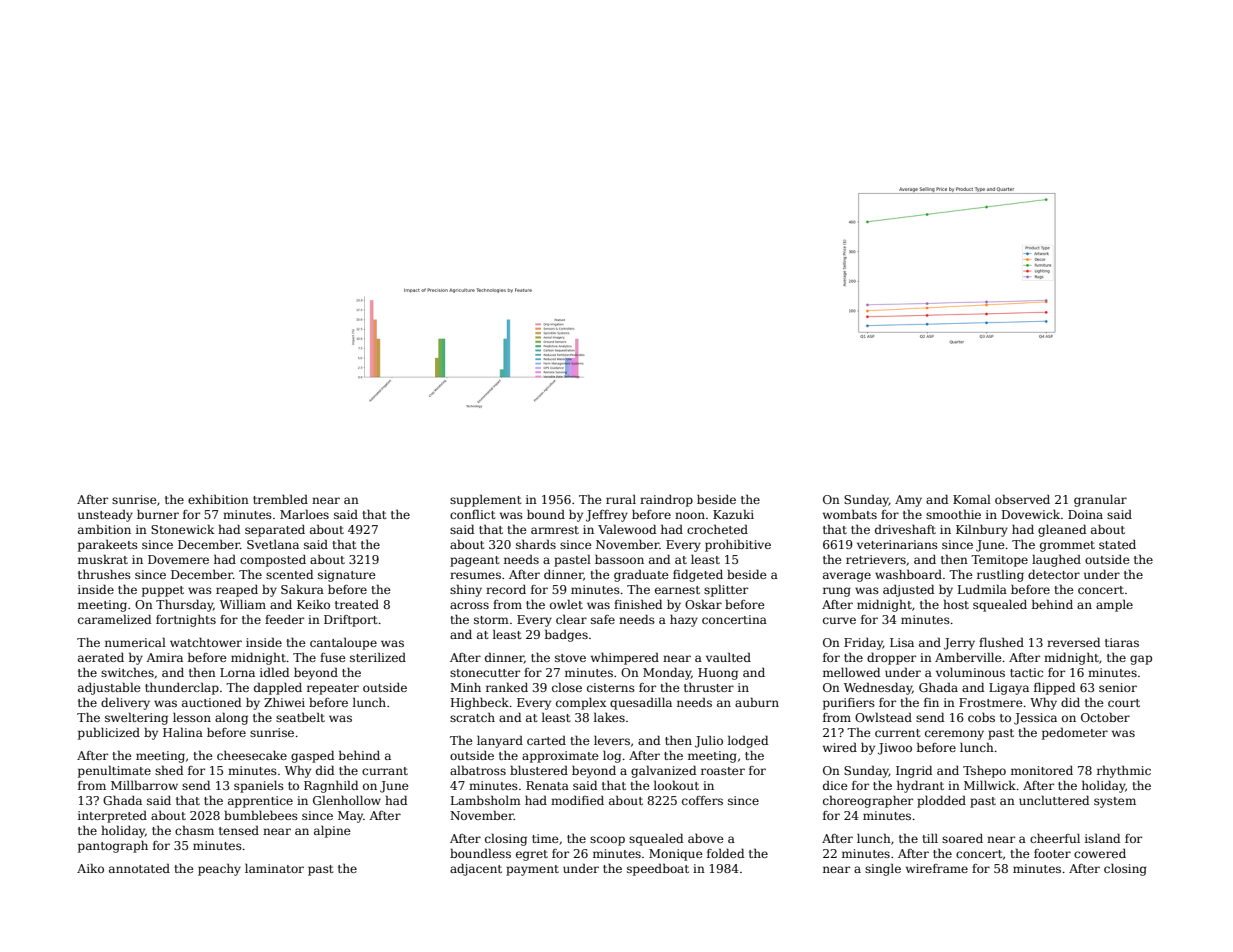 The image size is (1233, 952). What do you see at coordinates (726, 590) in the document?
I see `splitter` at bounding box center [726, 590].
